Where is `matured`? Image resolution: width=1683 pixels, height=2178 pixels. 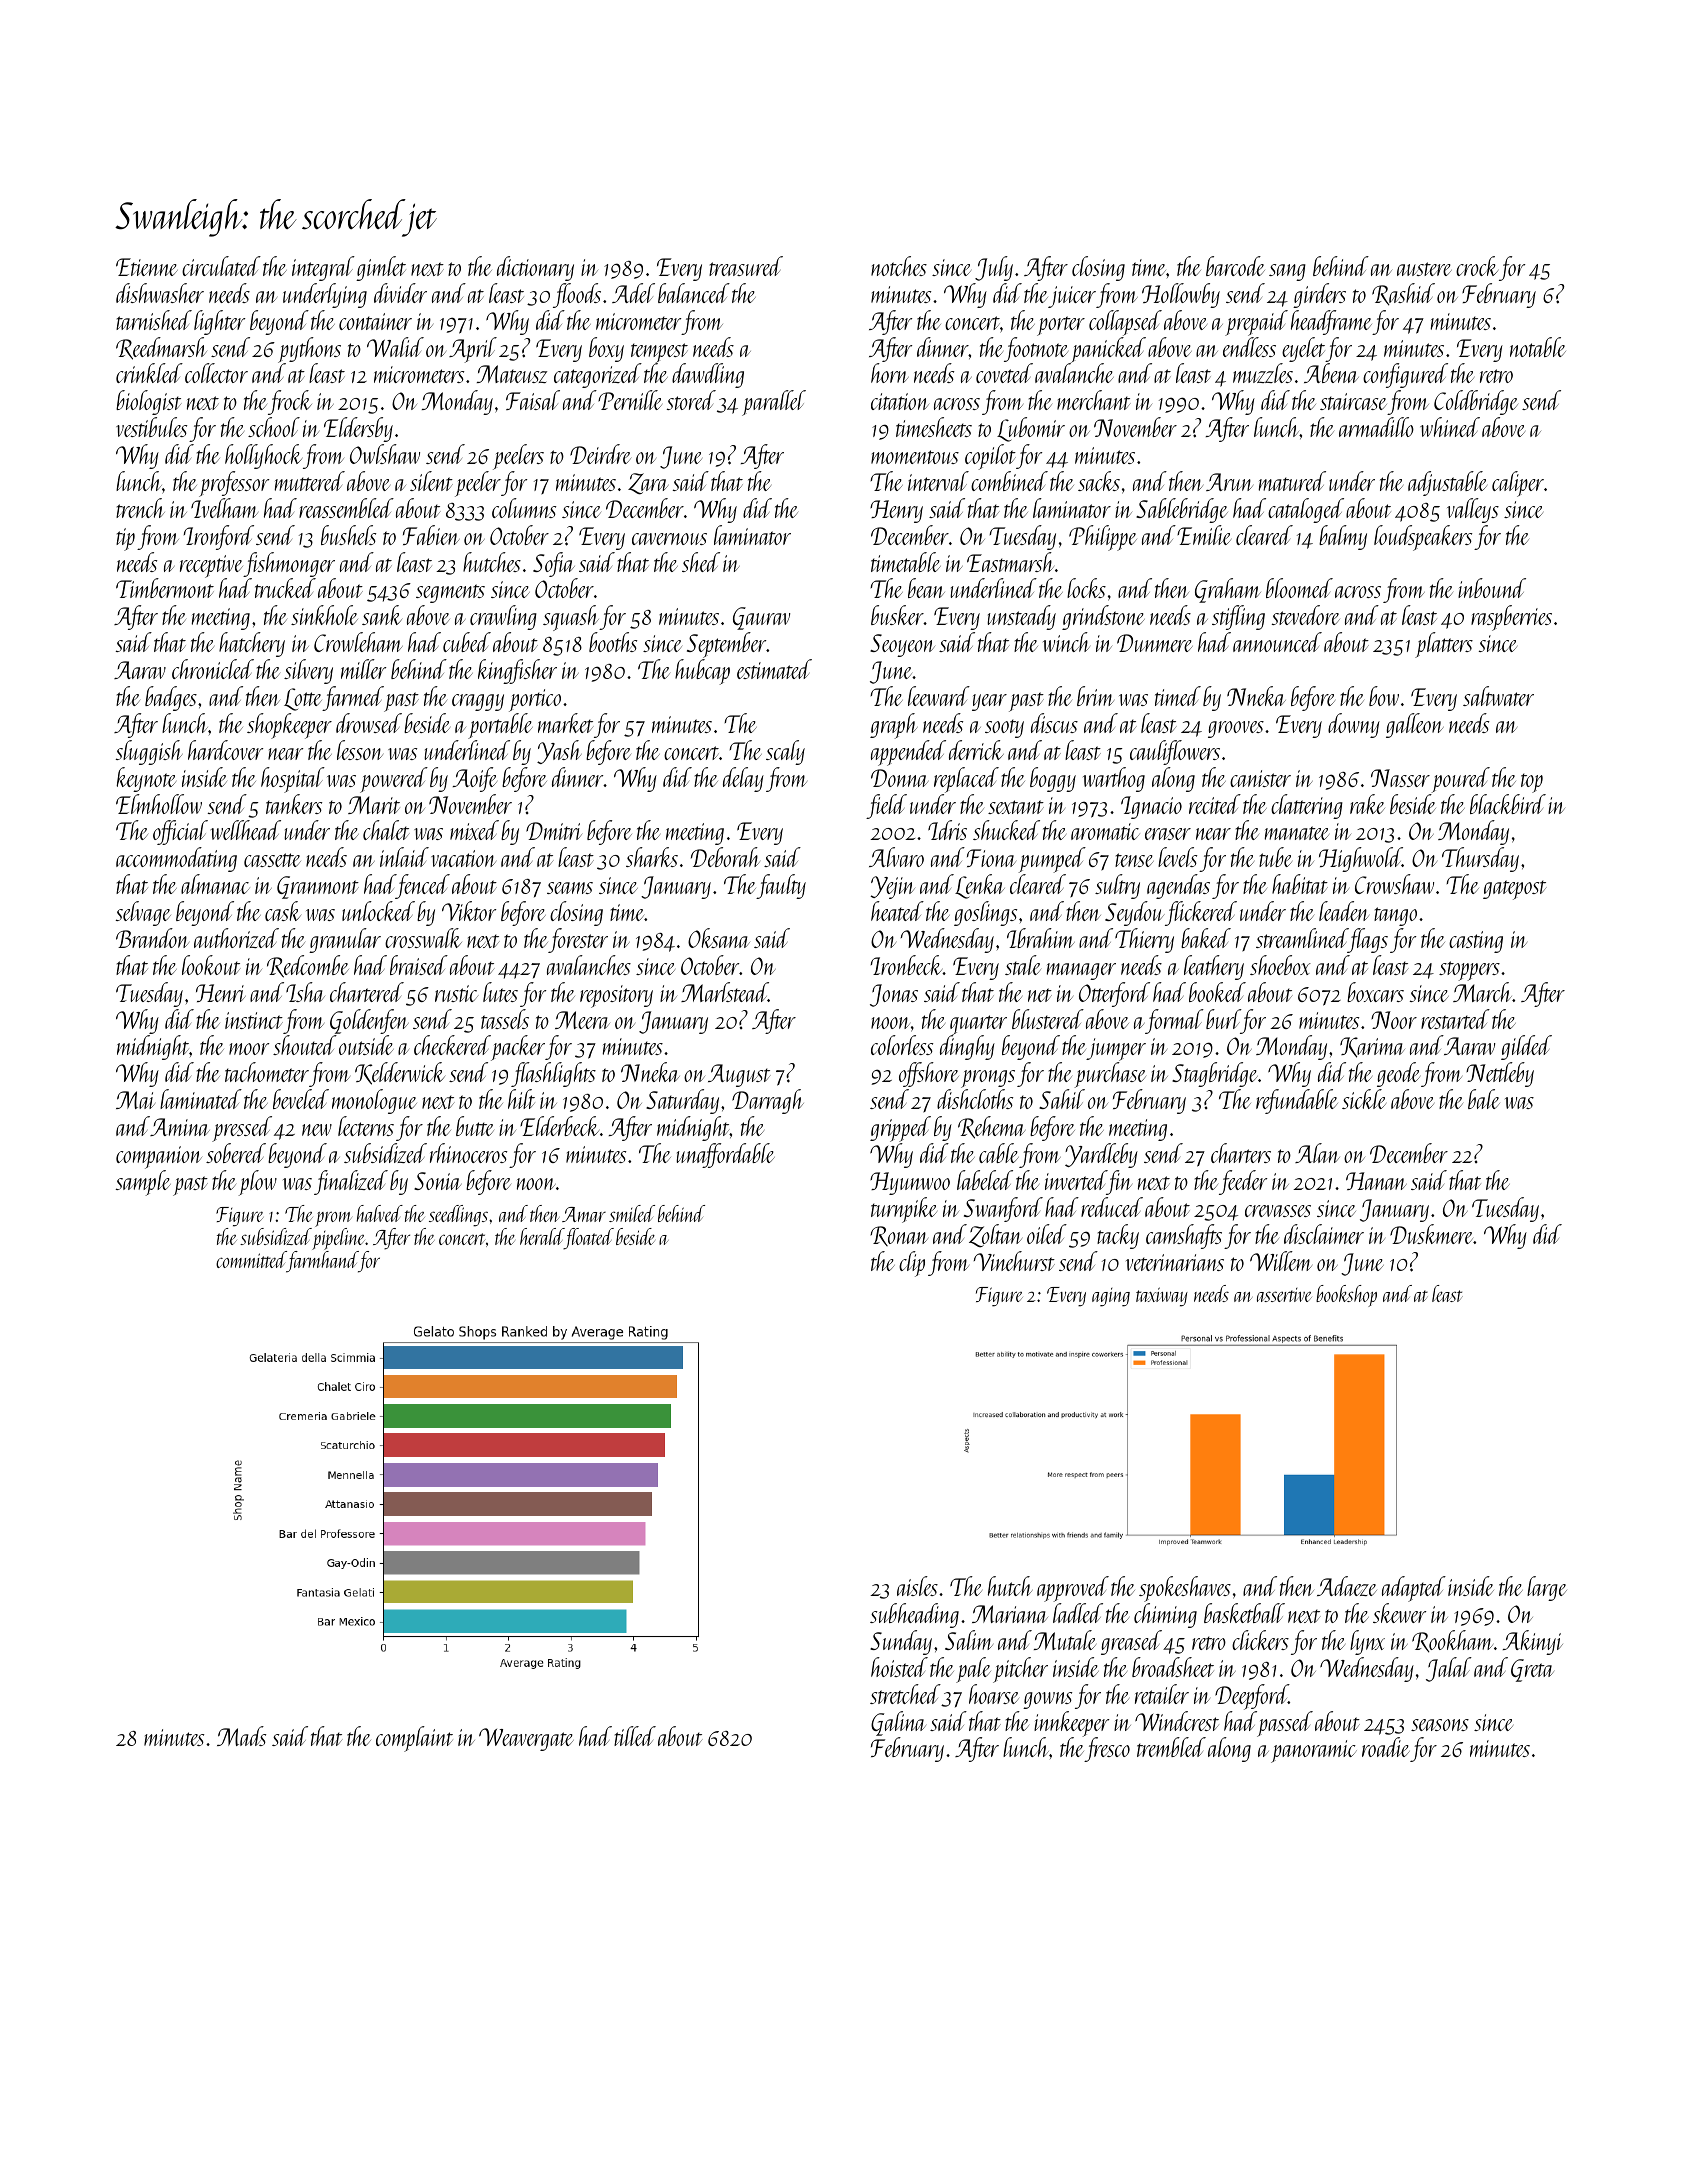 matured is located at coordinates (1292, 481).
